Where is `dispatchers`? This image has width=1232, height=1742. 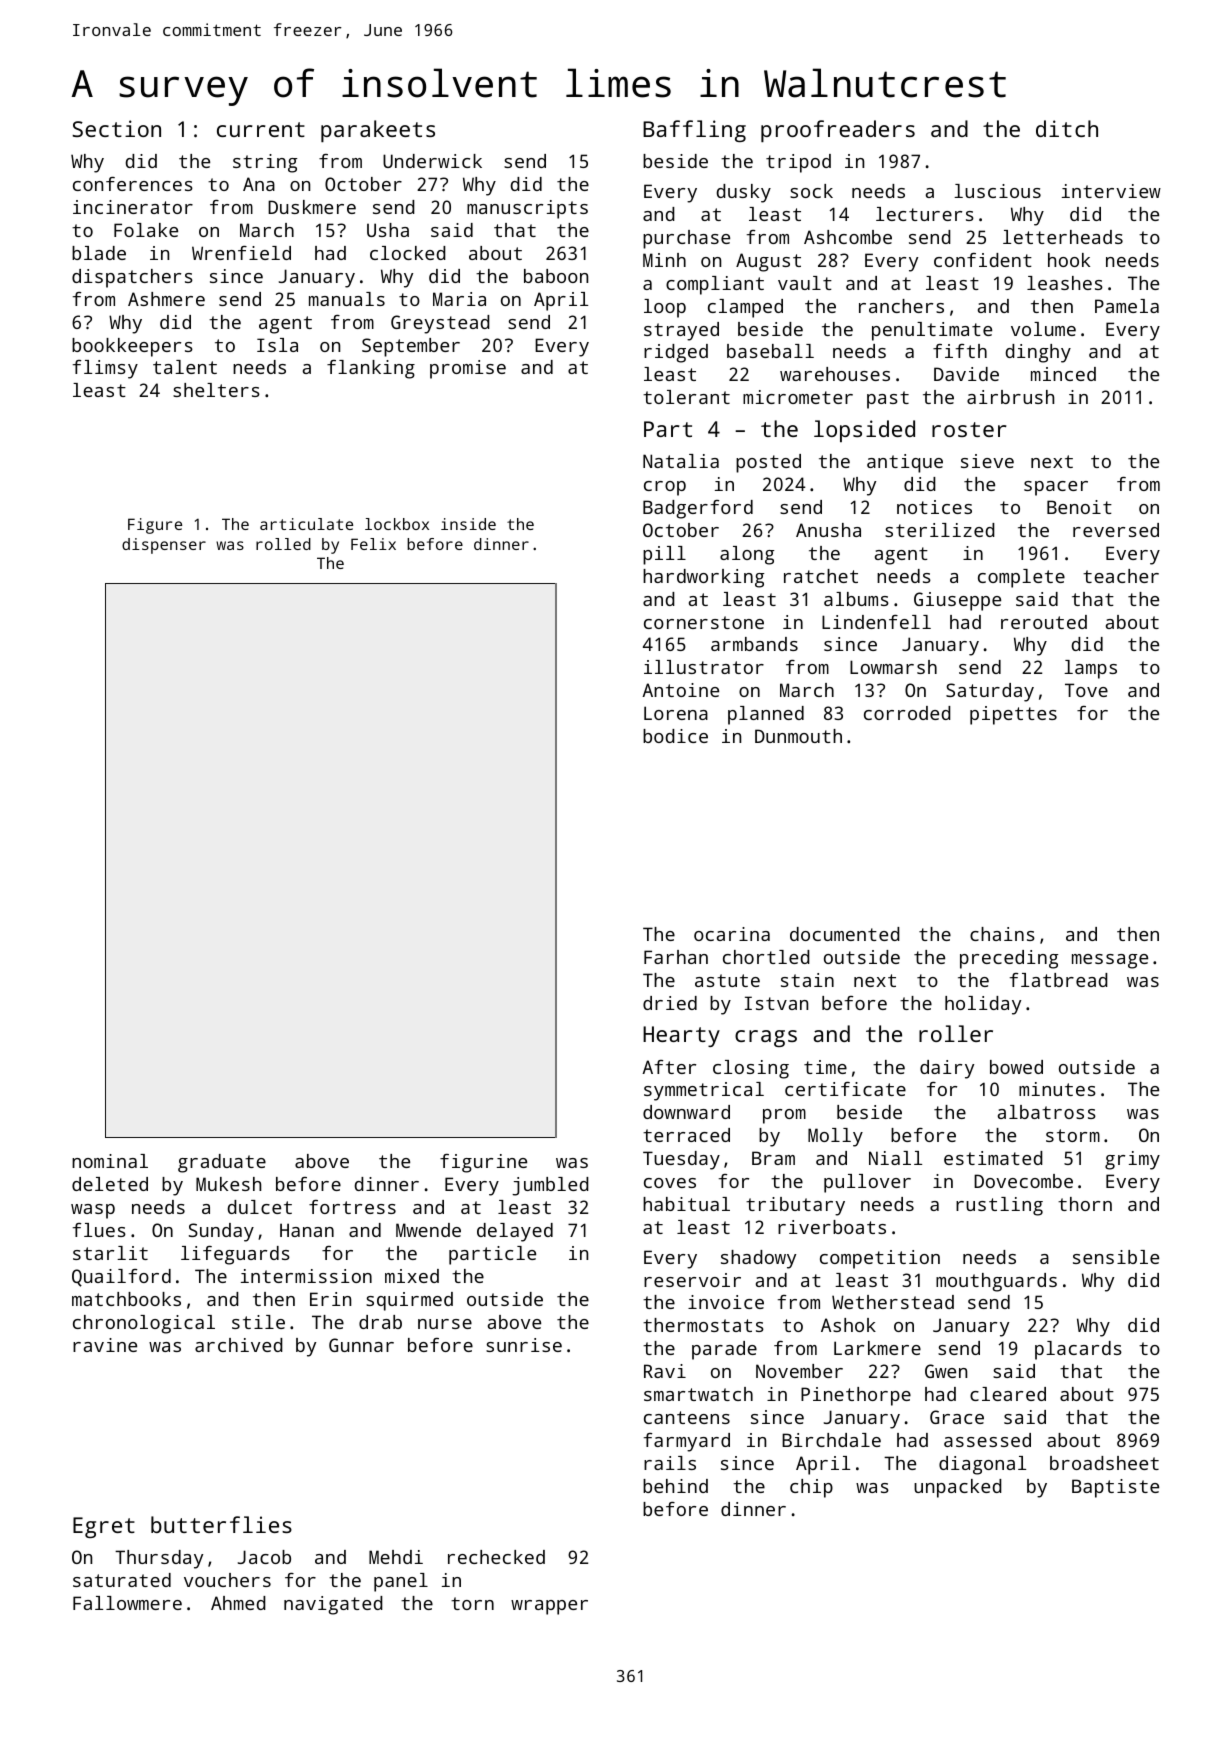 dispatchers is located at coordinates (132, 278).
